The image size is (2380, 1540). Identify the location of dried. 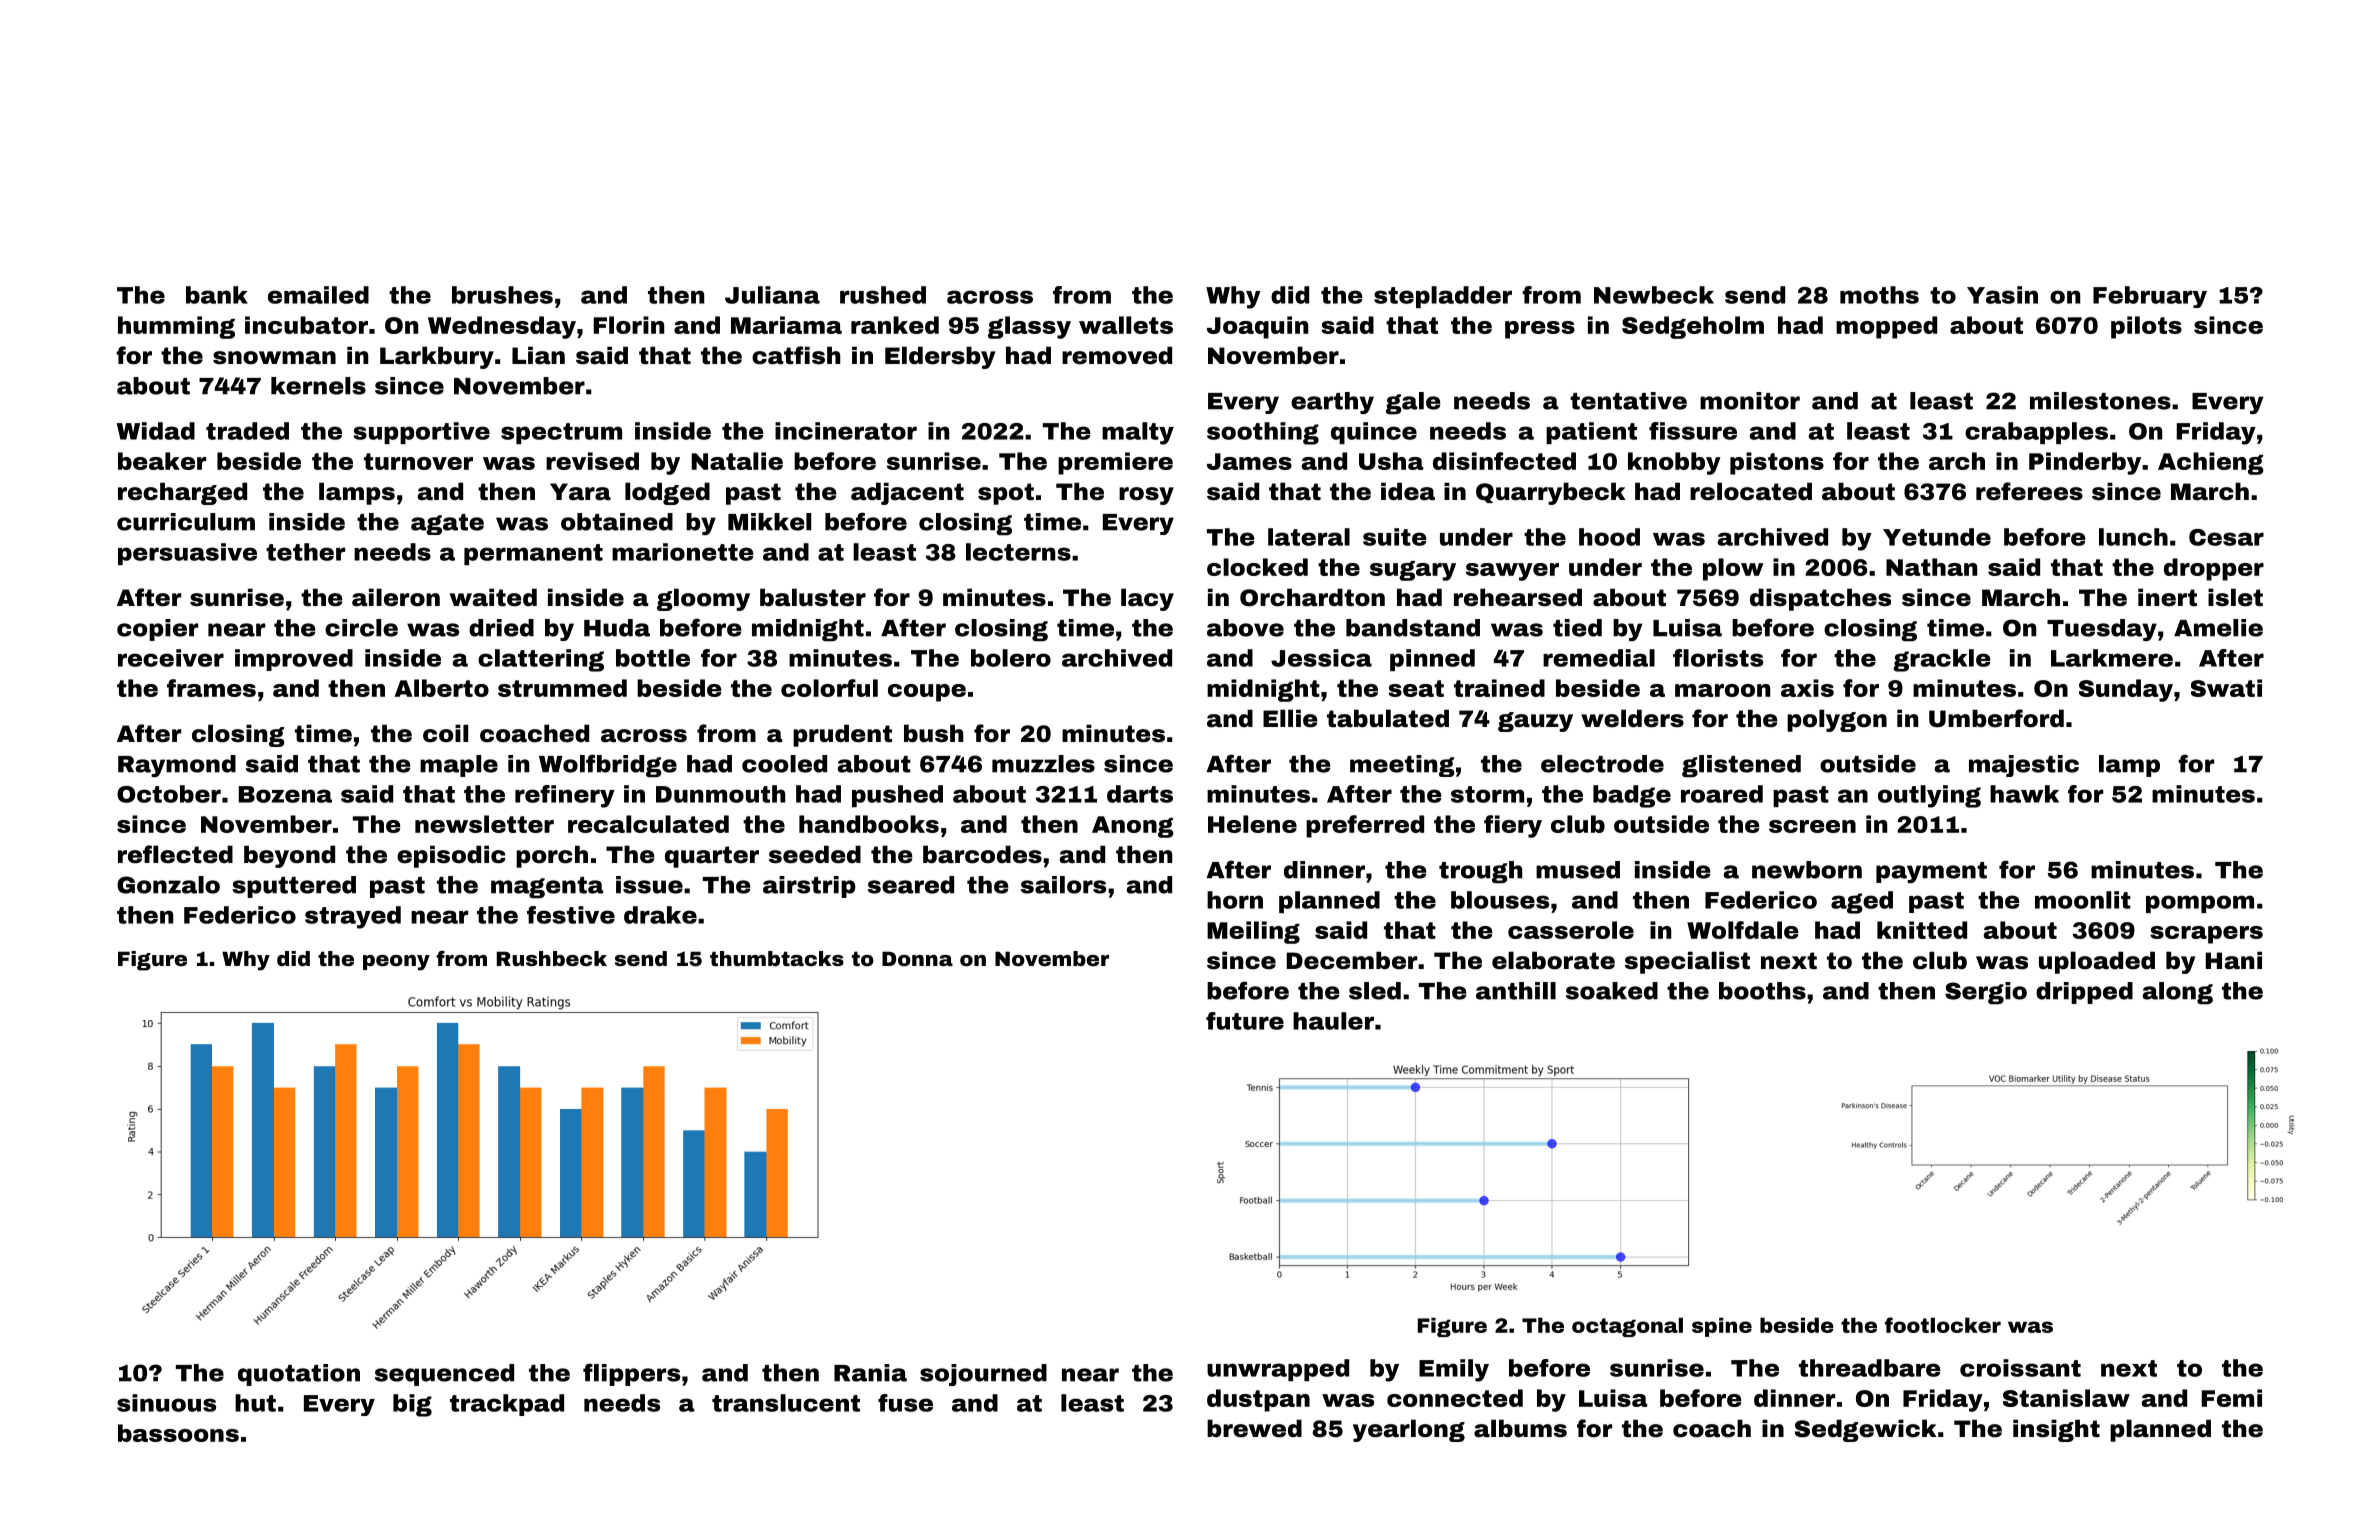
(501, 628).
